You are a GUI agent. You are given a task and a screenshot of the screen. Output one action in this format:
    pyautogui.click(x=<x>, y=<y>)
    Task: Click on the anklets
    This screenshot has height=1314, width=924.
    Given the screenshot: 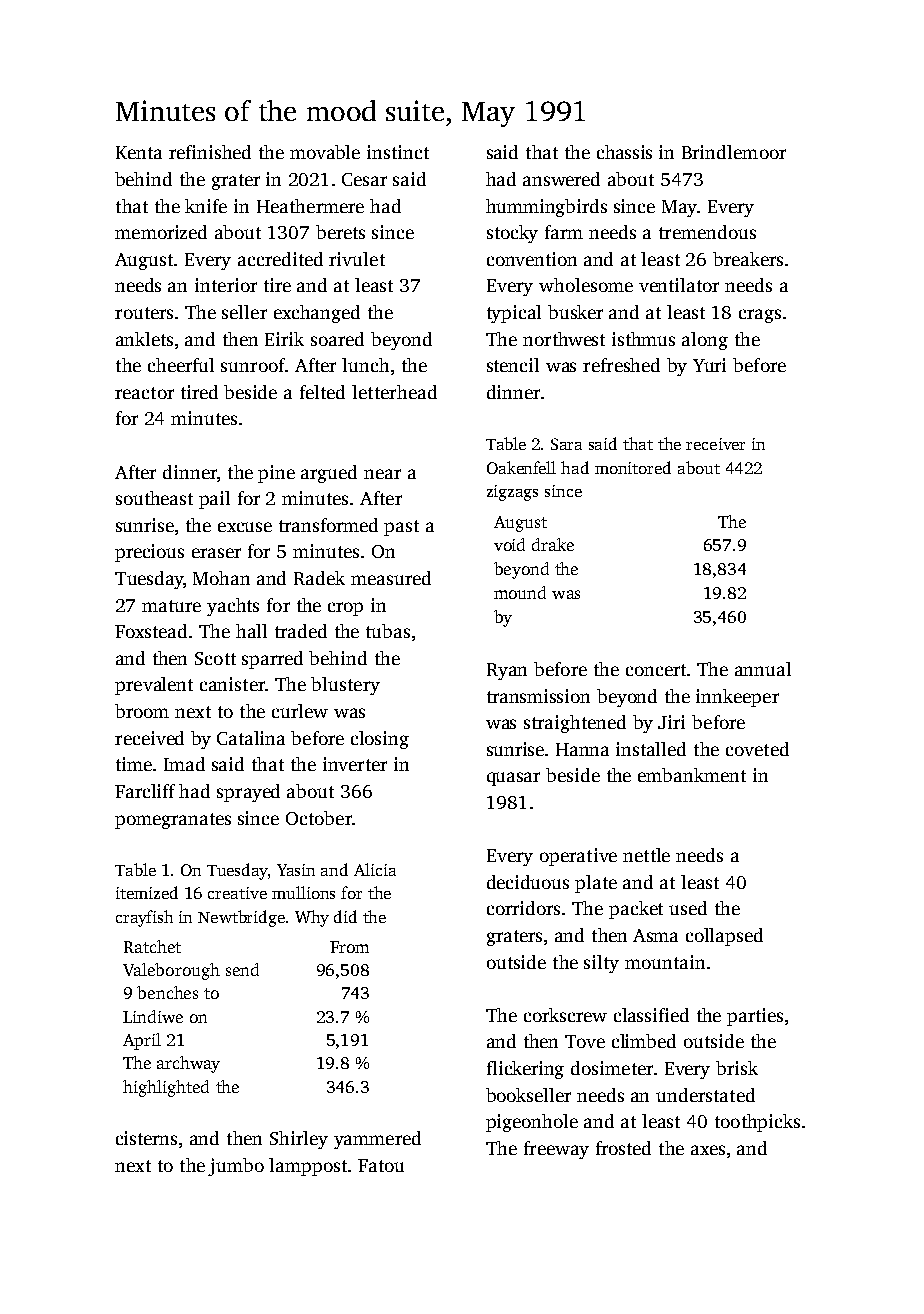 What is the action you would take?
    pyautogui.click(x=144, y=339)
